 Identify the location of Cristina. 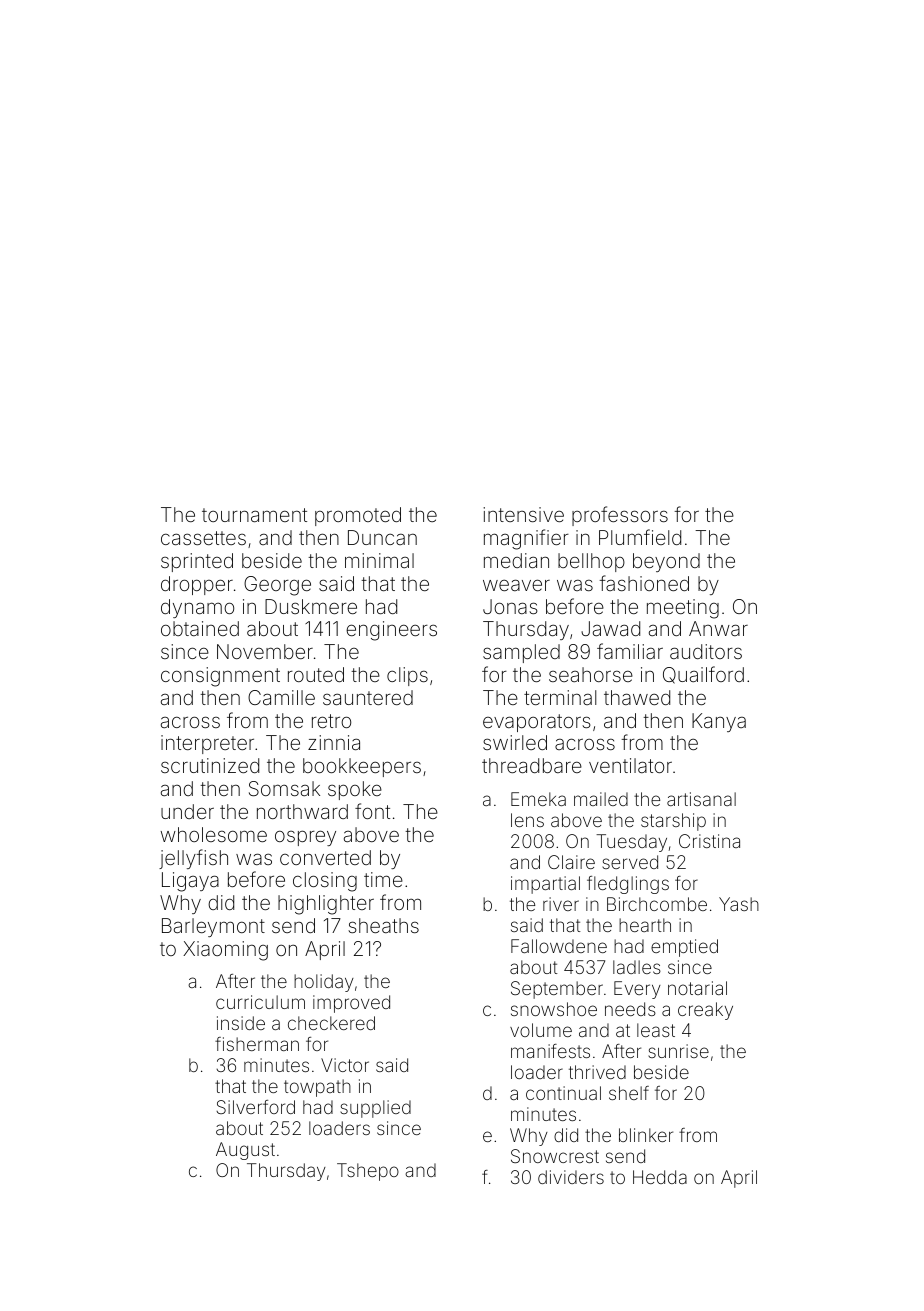
(709, 841).
